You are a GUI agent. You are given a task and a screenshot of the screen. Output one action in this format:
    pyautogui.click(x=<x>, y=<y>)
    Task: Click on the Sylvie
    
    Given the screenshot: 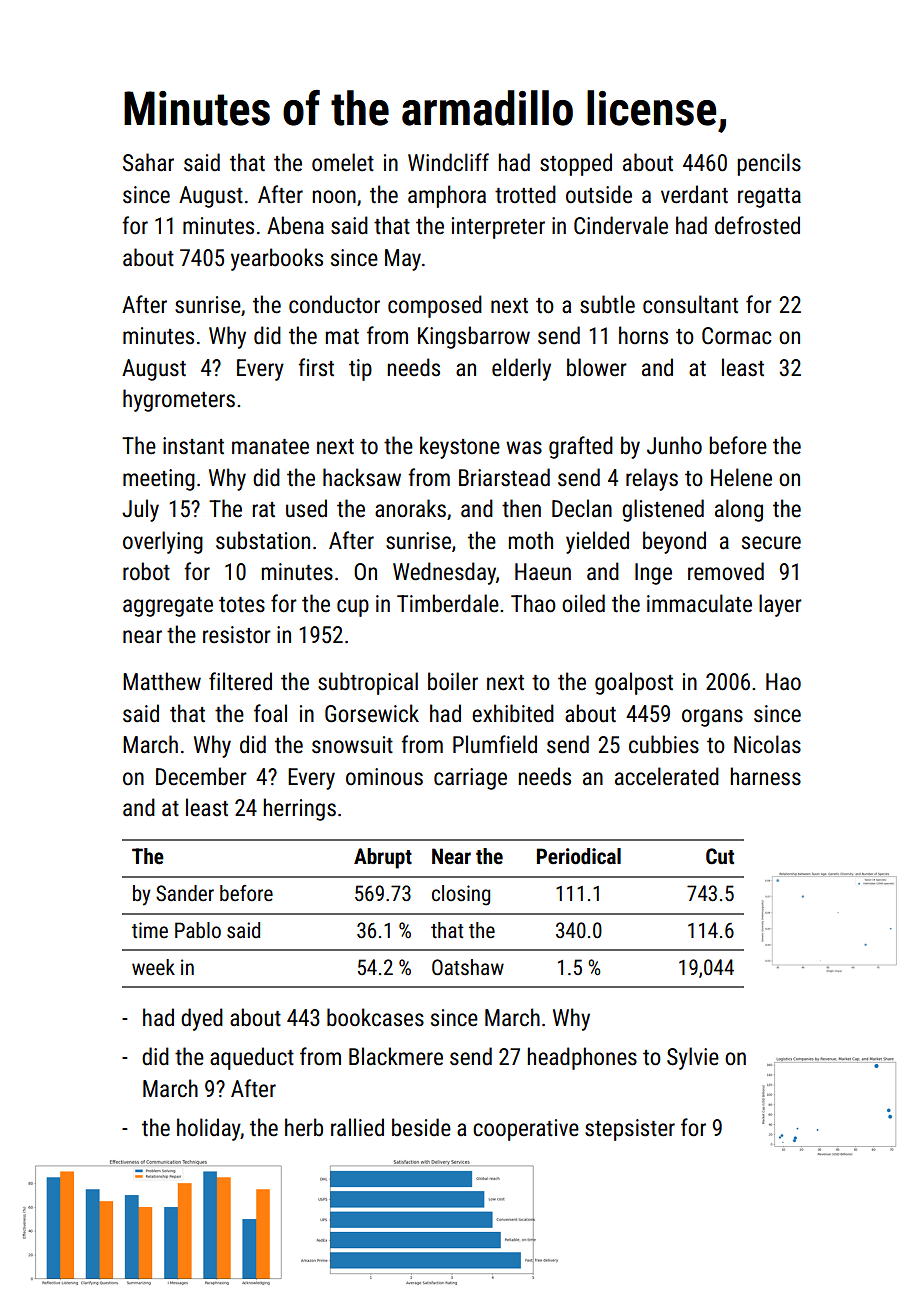 What is the action you would take?
    pyautogui.click(x=693, y=1058)
